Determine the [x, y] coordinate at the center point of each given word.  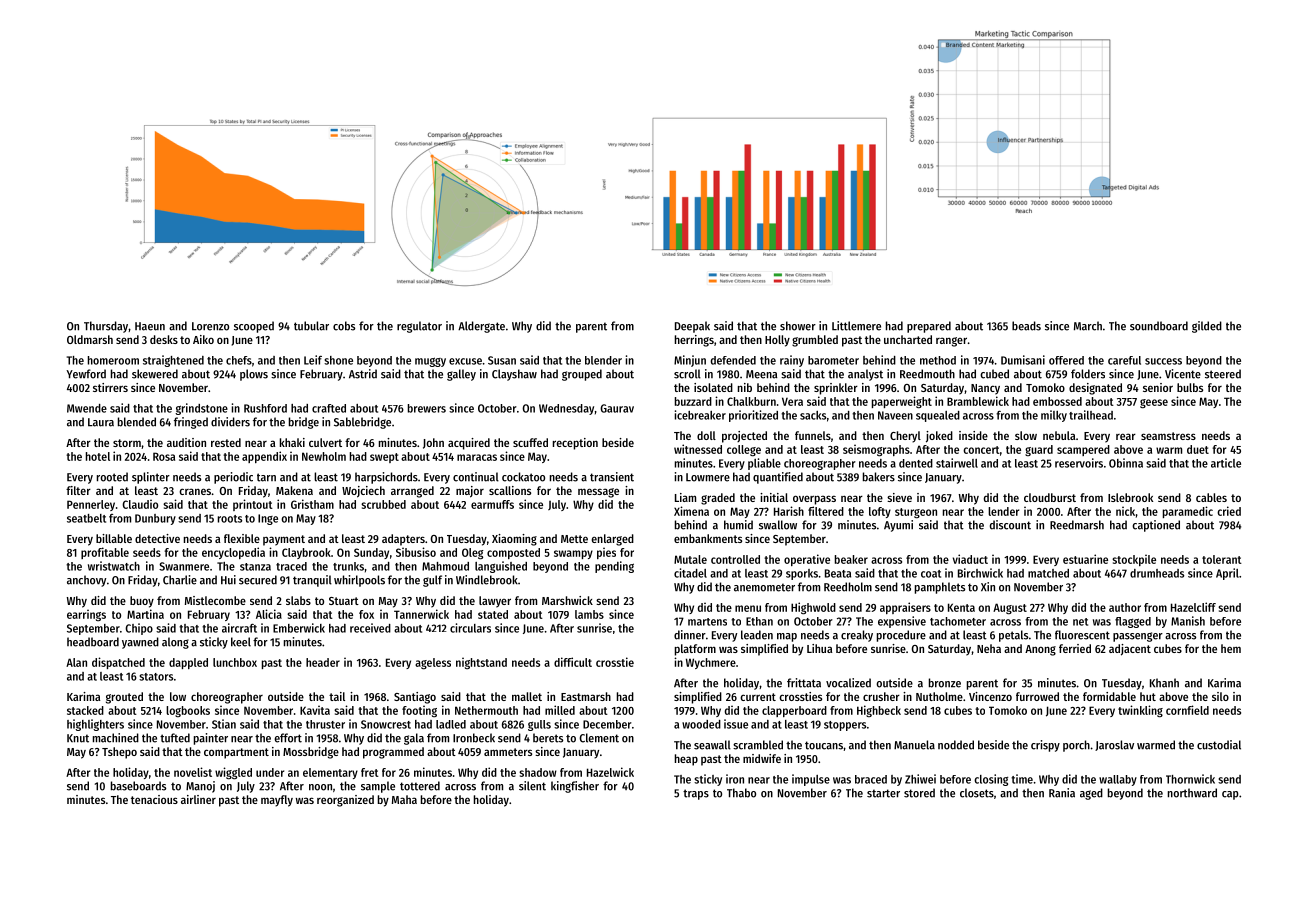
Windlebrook [487, 580]
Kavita [315, 710]
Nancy [985, 389]
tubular [311, 326]
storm [127, 443]
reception [575, 444]
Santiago [415, 698]
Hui [228, 580]
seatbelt [86, 518]
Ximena [691, 511]
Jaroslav [1114, 745]
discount [1010, 525]
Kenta [961, 607]
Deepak [692, 327]
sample [378, 787]
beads [1026, 326]
